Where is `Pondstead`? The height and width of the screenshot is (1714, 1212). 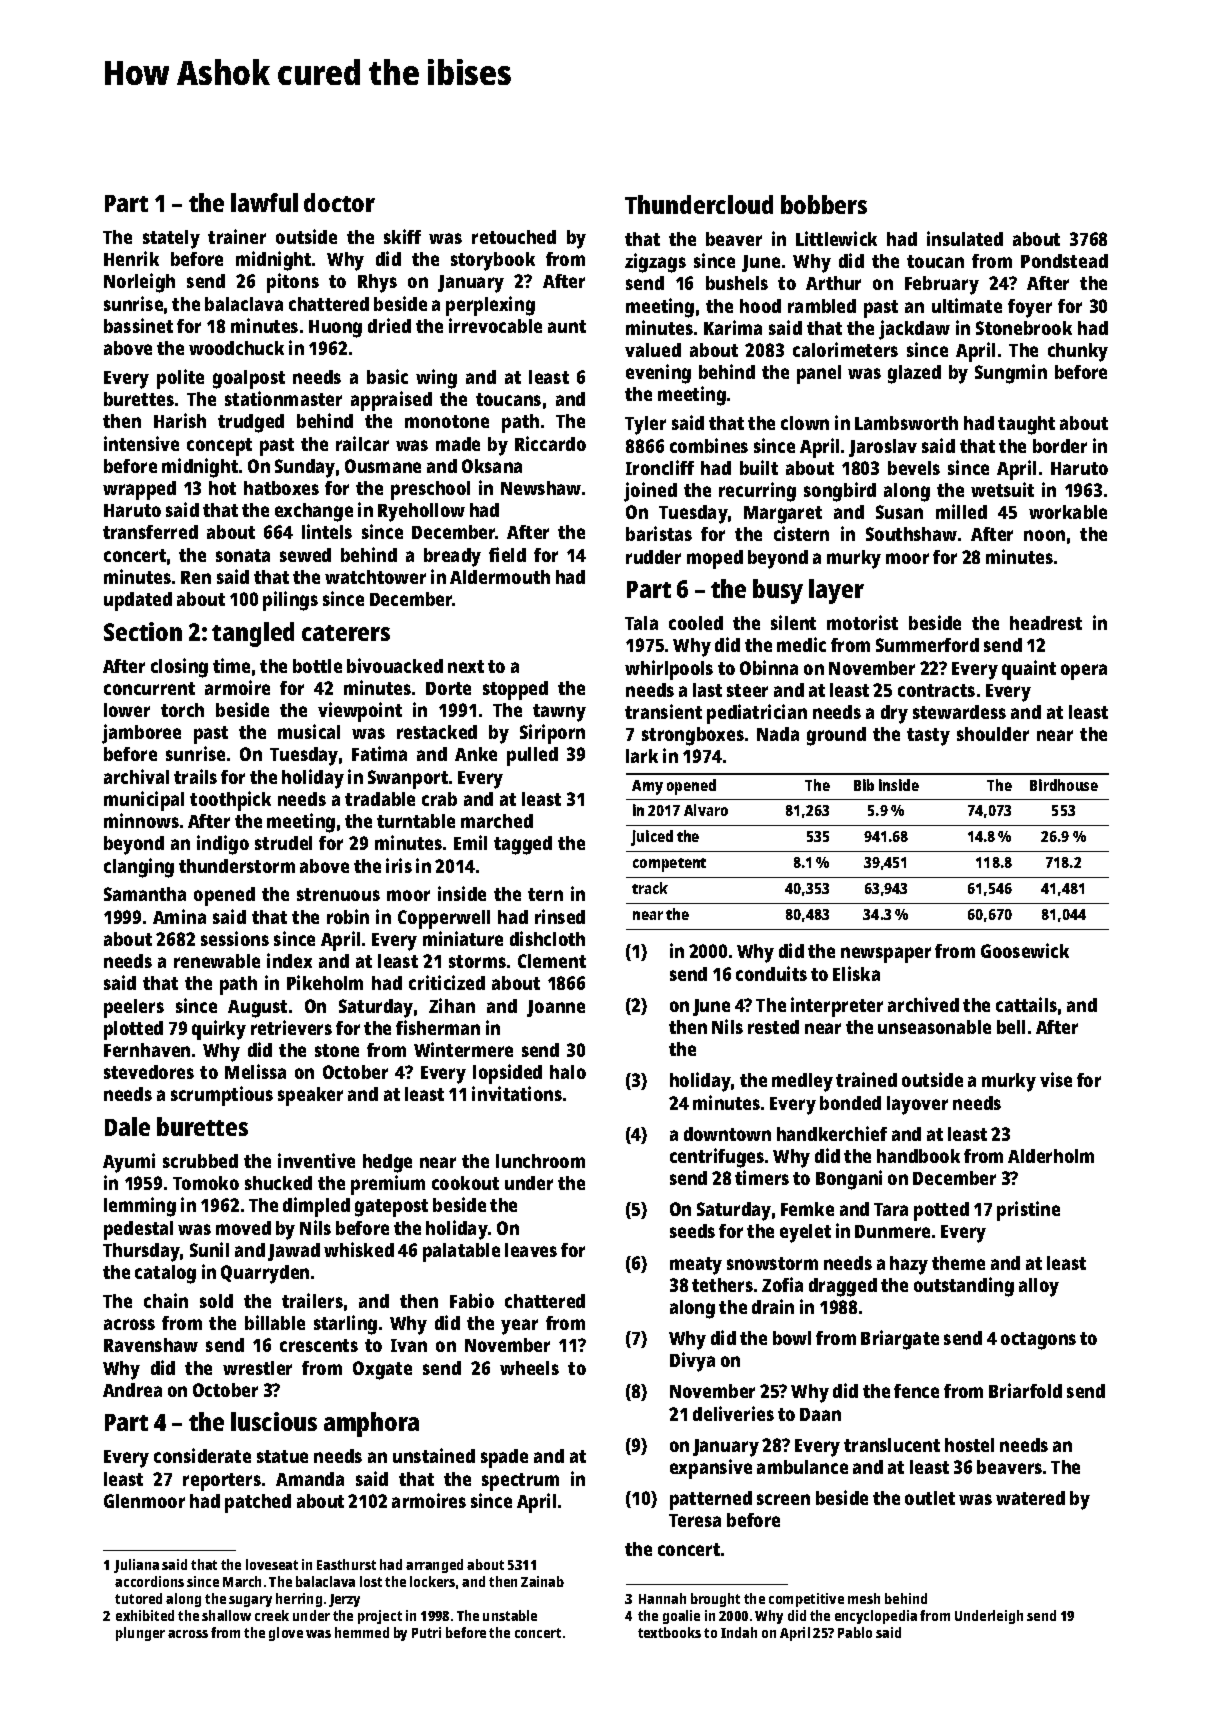 Pondstead is located at coordinates (1064, 261).
